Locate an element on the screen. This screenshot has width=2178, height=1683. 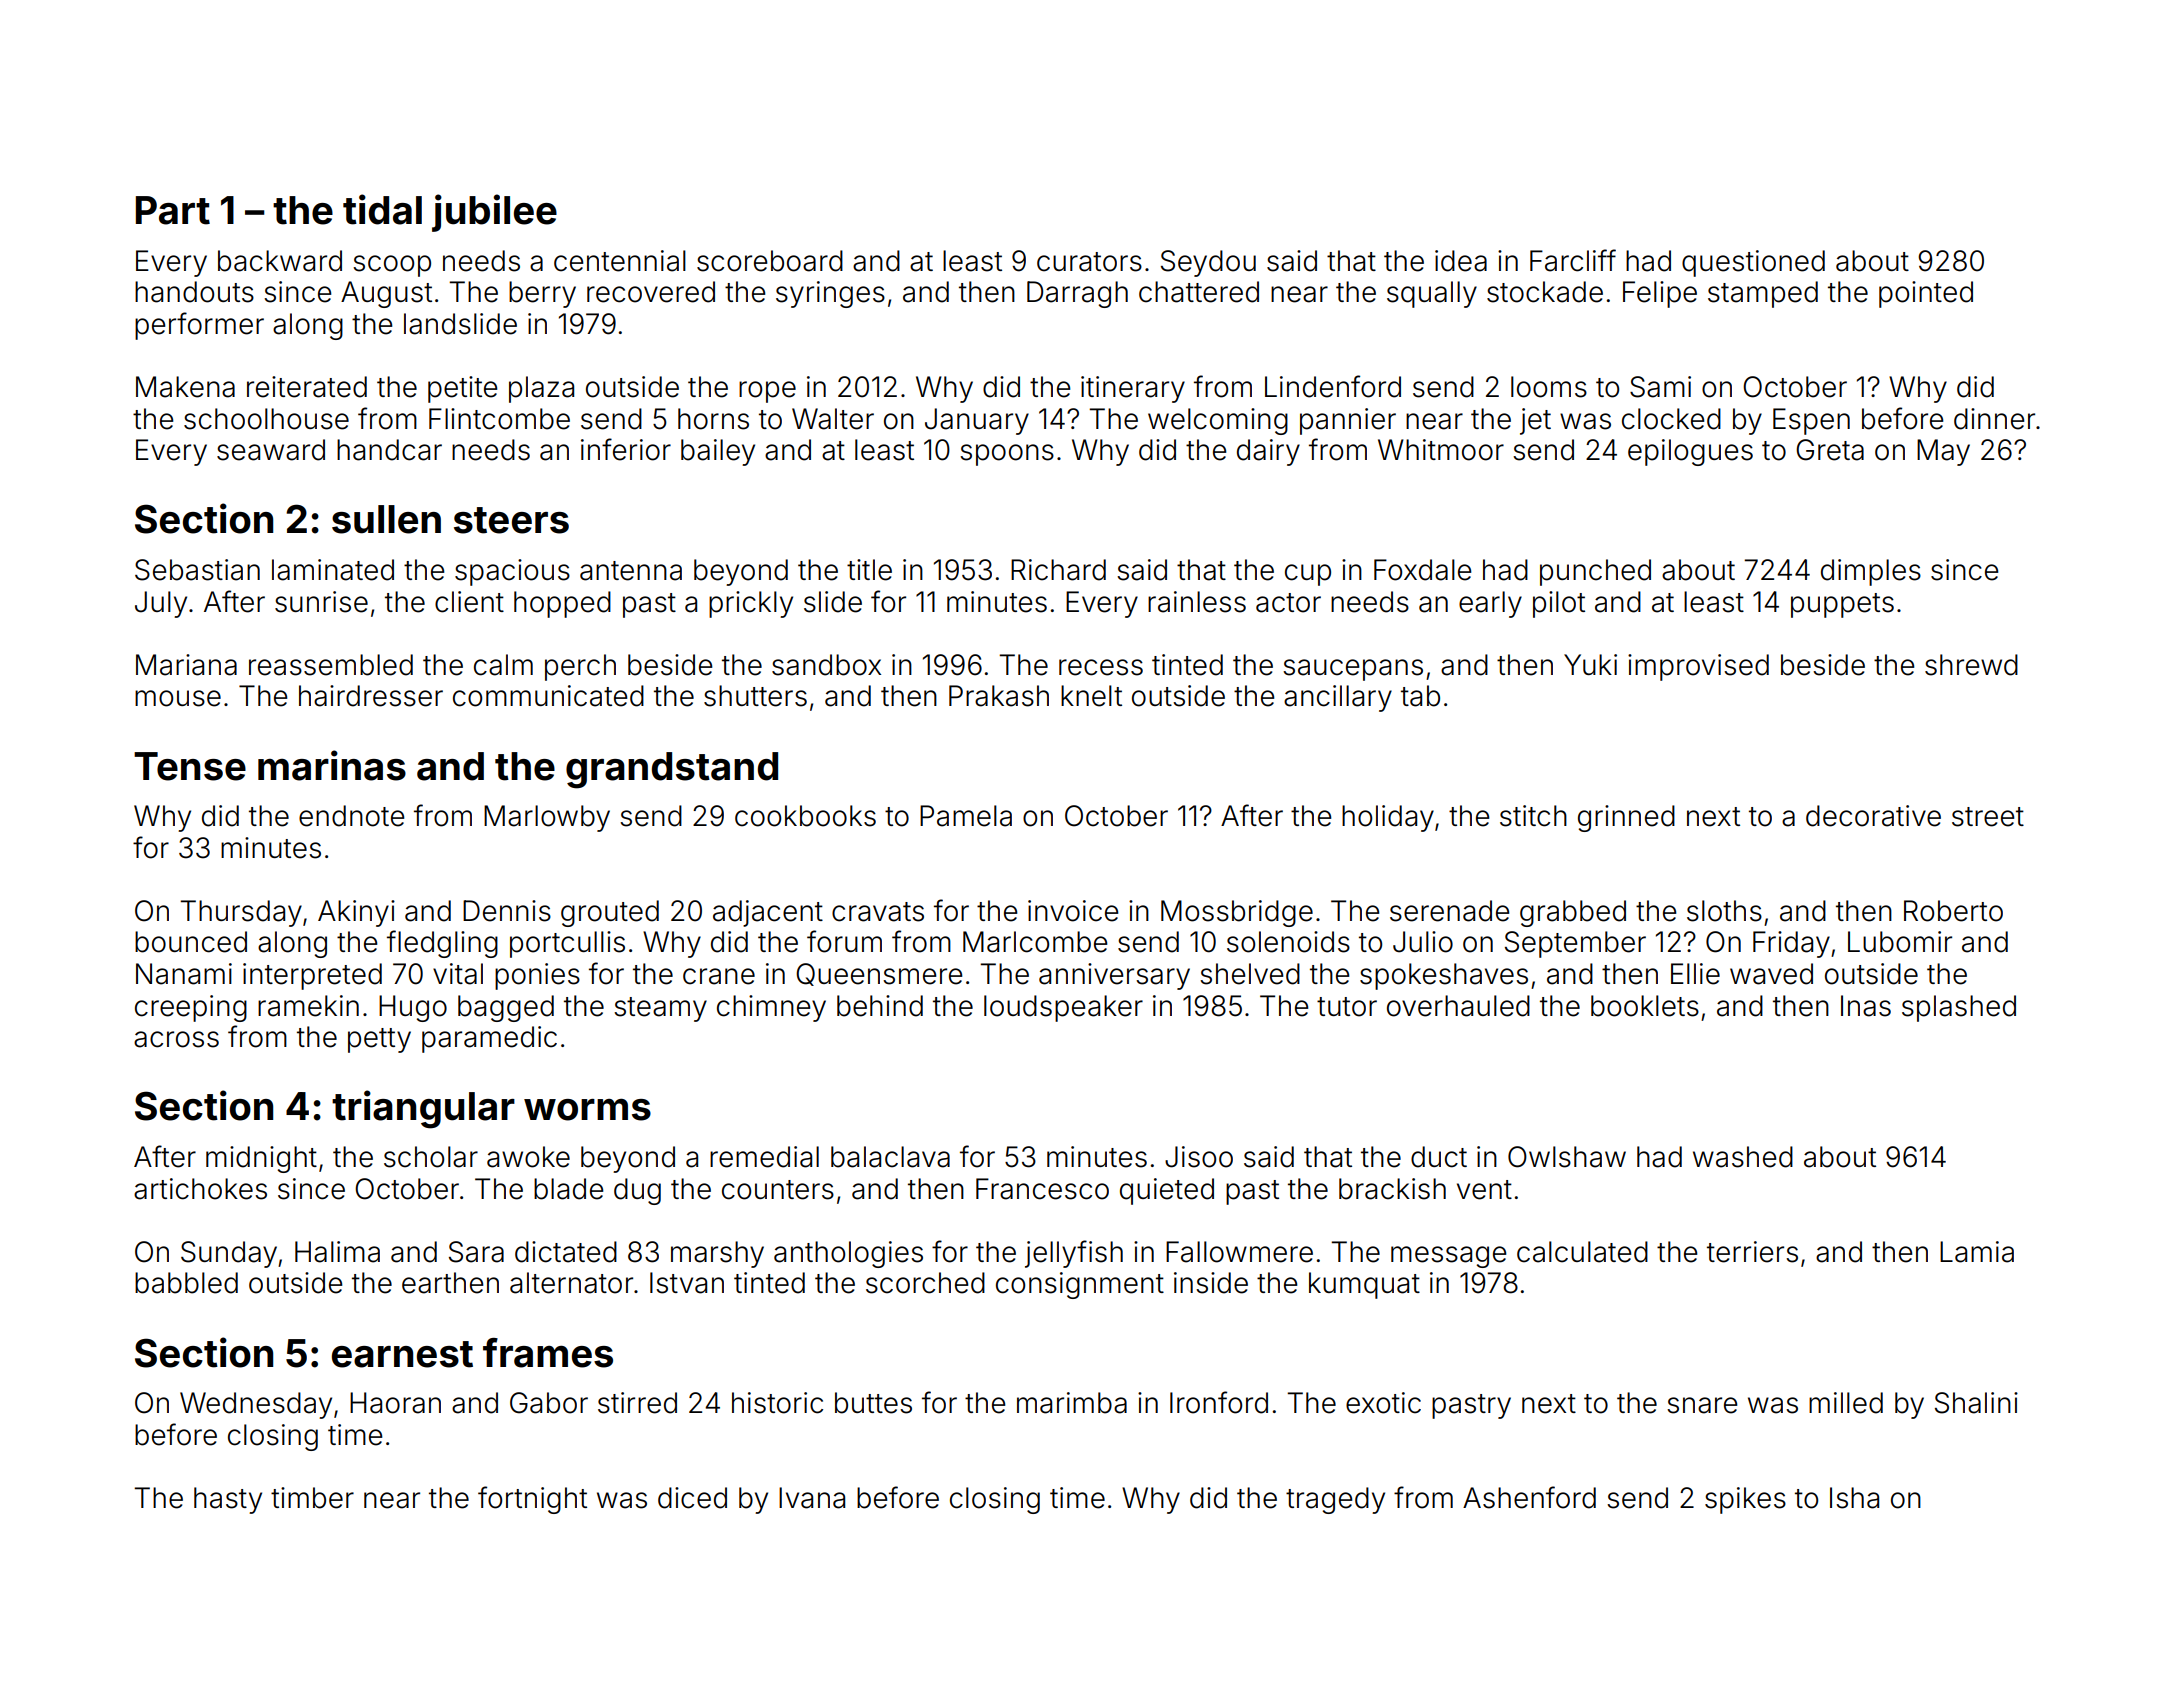
May is located at coordinates (1943, 452).
